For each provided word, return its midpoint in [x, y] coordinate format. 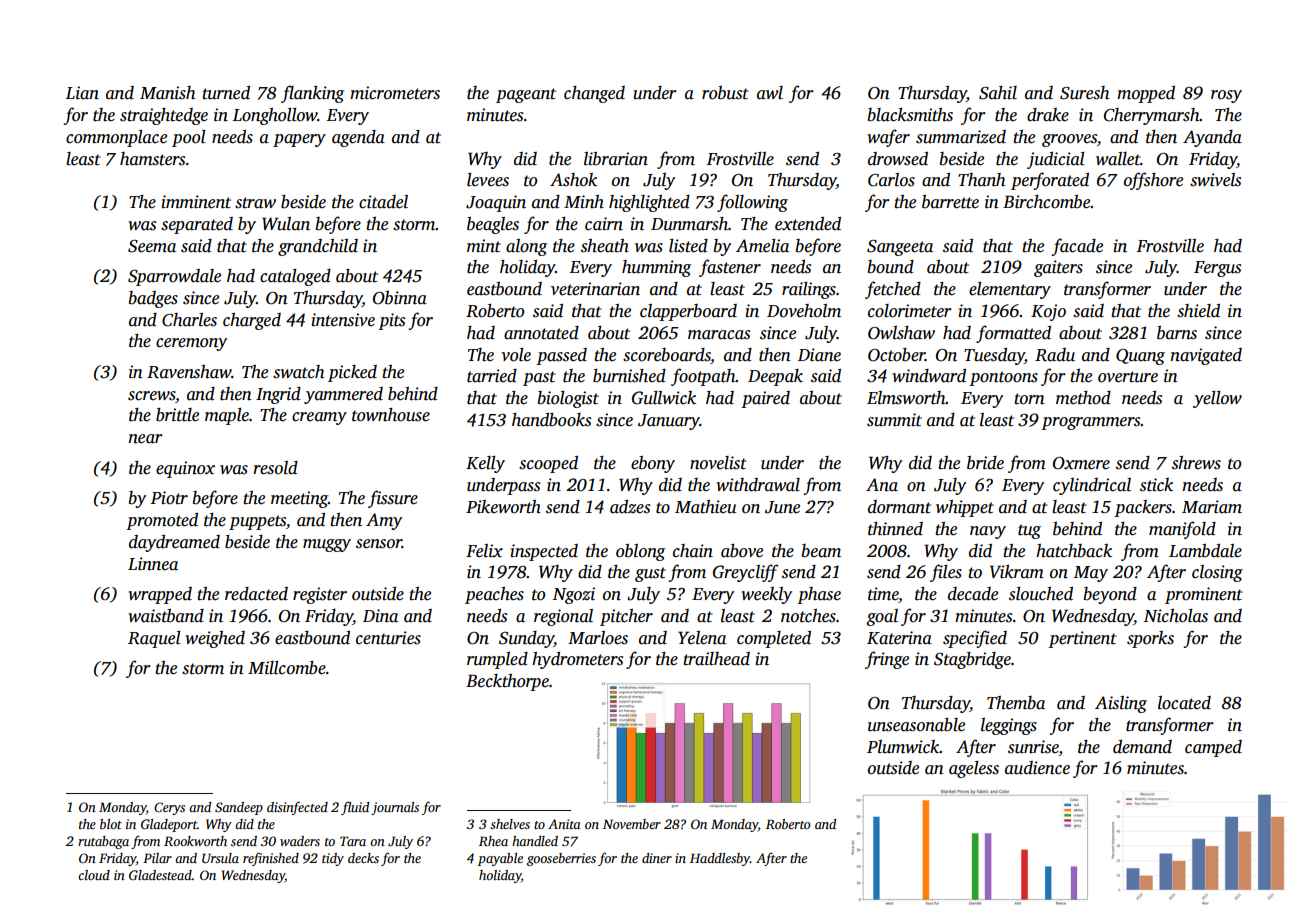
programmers [1091, 423]
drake [1048, 115]
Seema [152, 246]
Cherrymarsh [1152, 116]
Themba [1016, 703]
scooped [548, 464]
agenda [358, 138]
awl [770, 93]
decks [363, 858]
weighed [215, 639]
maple [227, 416]
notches [808, 616]
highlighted [649, 203]
